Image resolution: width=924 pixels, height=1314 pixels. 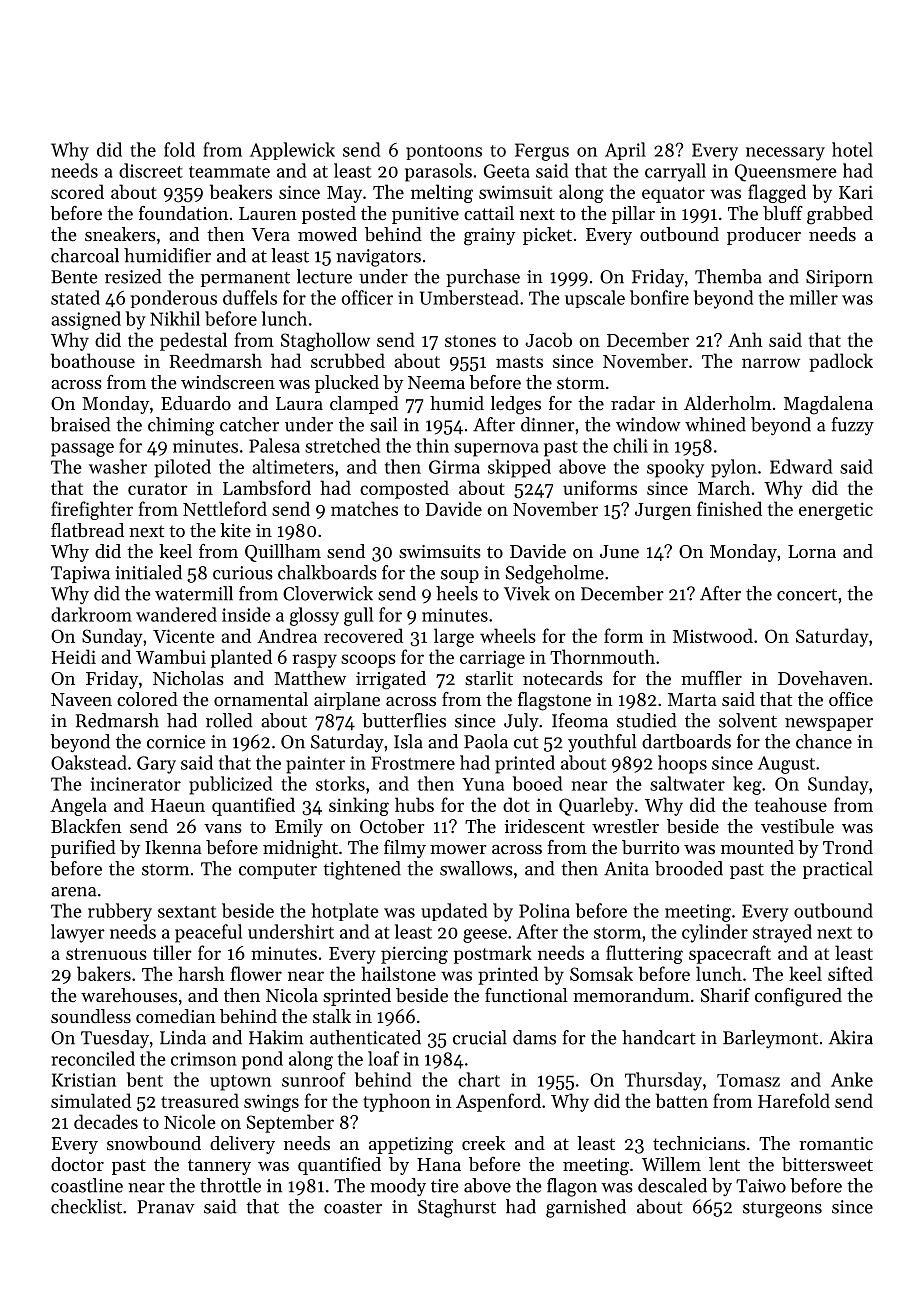 I want to click on Fergus, so click(x=542, y=152).
